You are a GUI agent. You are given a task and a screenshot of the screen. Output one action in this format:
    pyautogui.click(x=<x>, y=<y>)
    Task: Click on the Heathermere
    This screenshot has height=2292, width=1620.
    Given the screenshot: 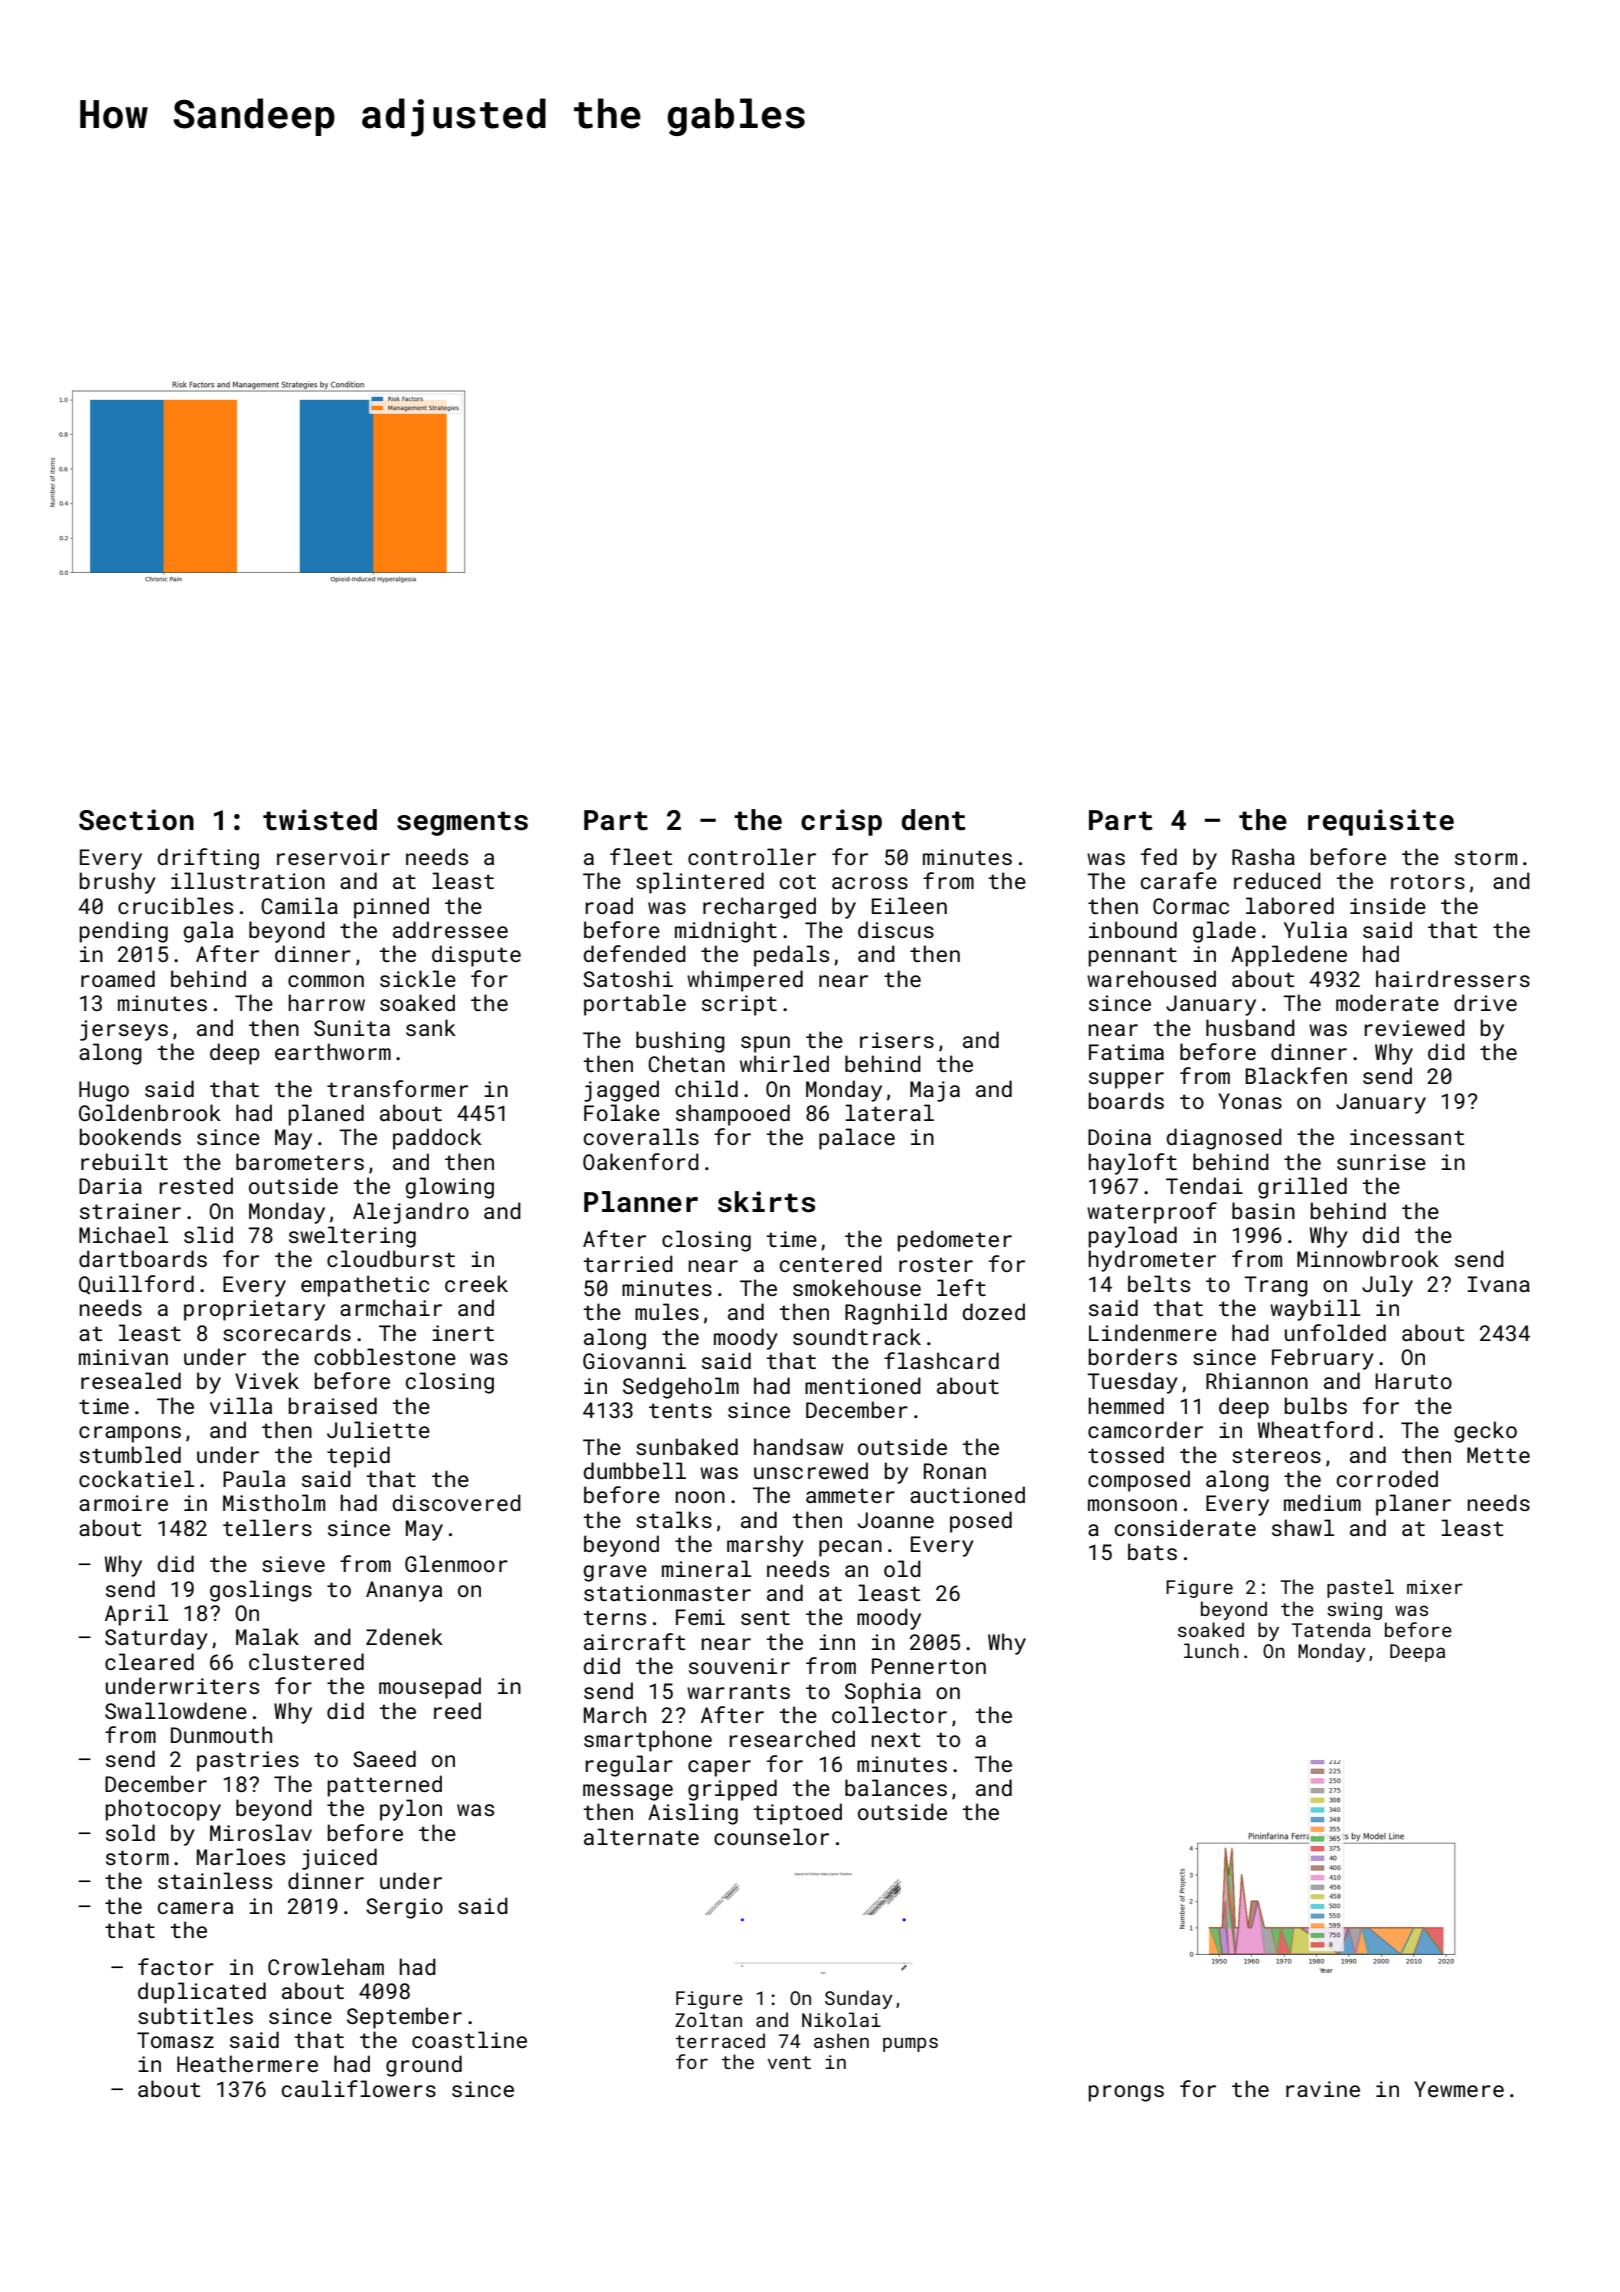 What is the action you would take?
    pyautogui.click(x=247, y=2063)
